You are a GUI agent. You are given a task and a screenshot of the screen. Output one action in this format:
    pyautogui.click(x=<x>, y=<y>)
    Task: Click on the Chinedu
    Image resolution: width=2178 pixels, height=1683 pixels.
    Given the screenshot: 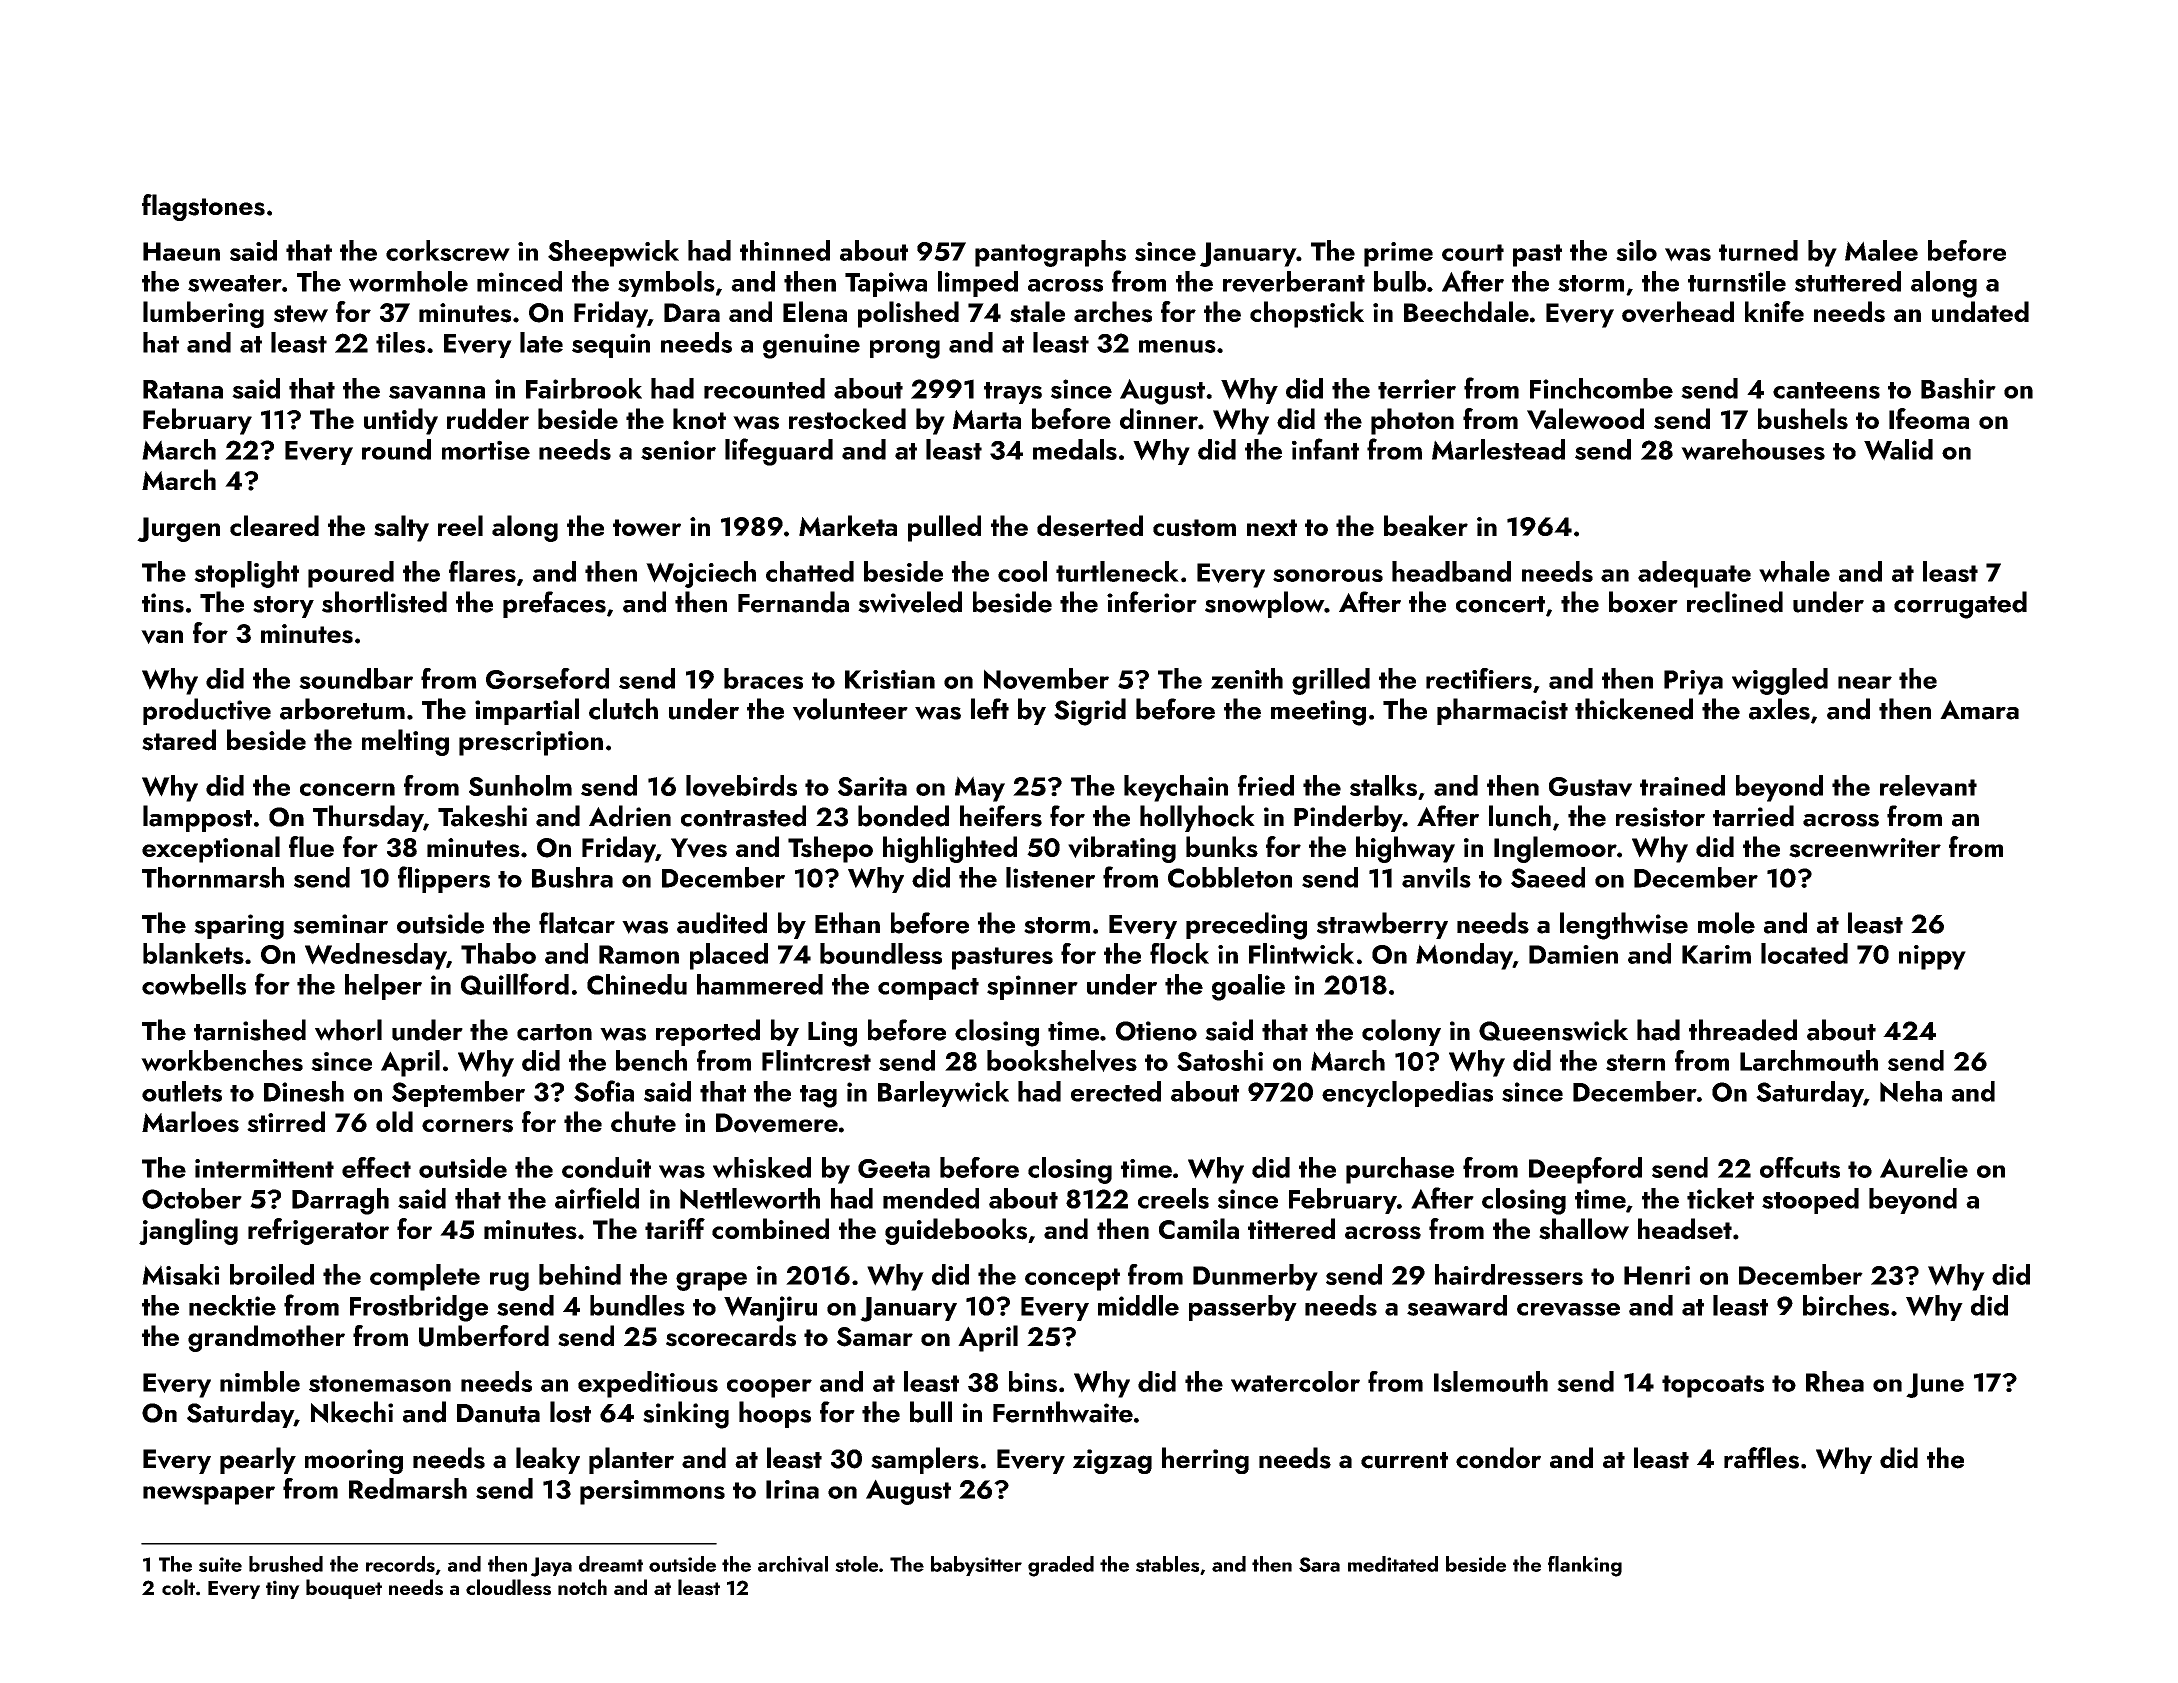 What is the action you would take?
    pyautogui.click(x=637, y=984)
